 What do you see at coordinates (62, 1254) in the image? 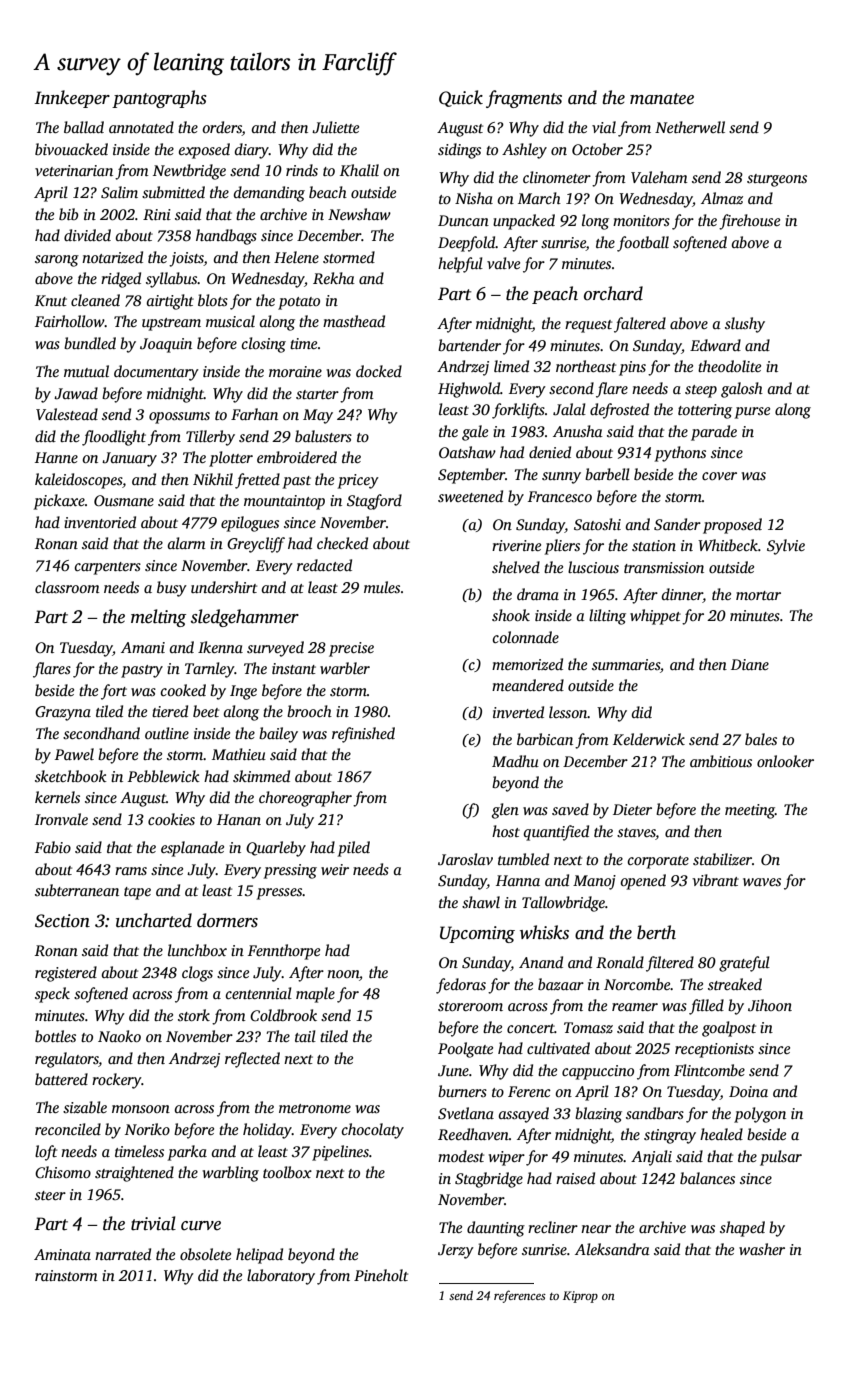
I see `Aminata` at bounding box center [62, 1254].
